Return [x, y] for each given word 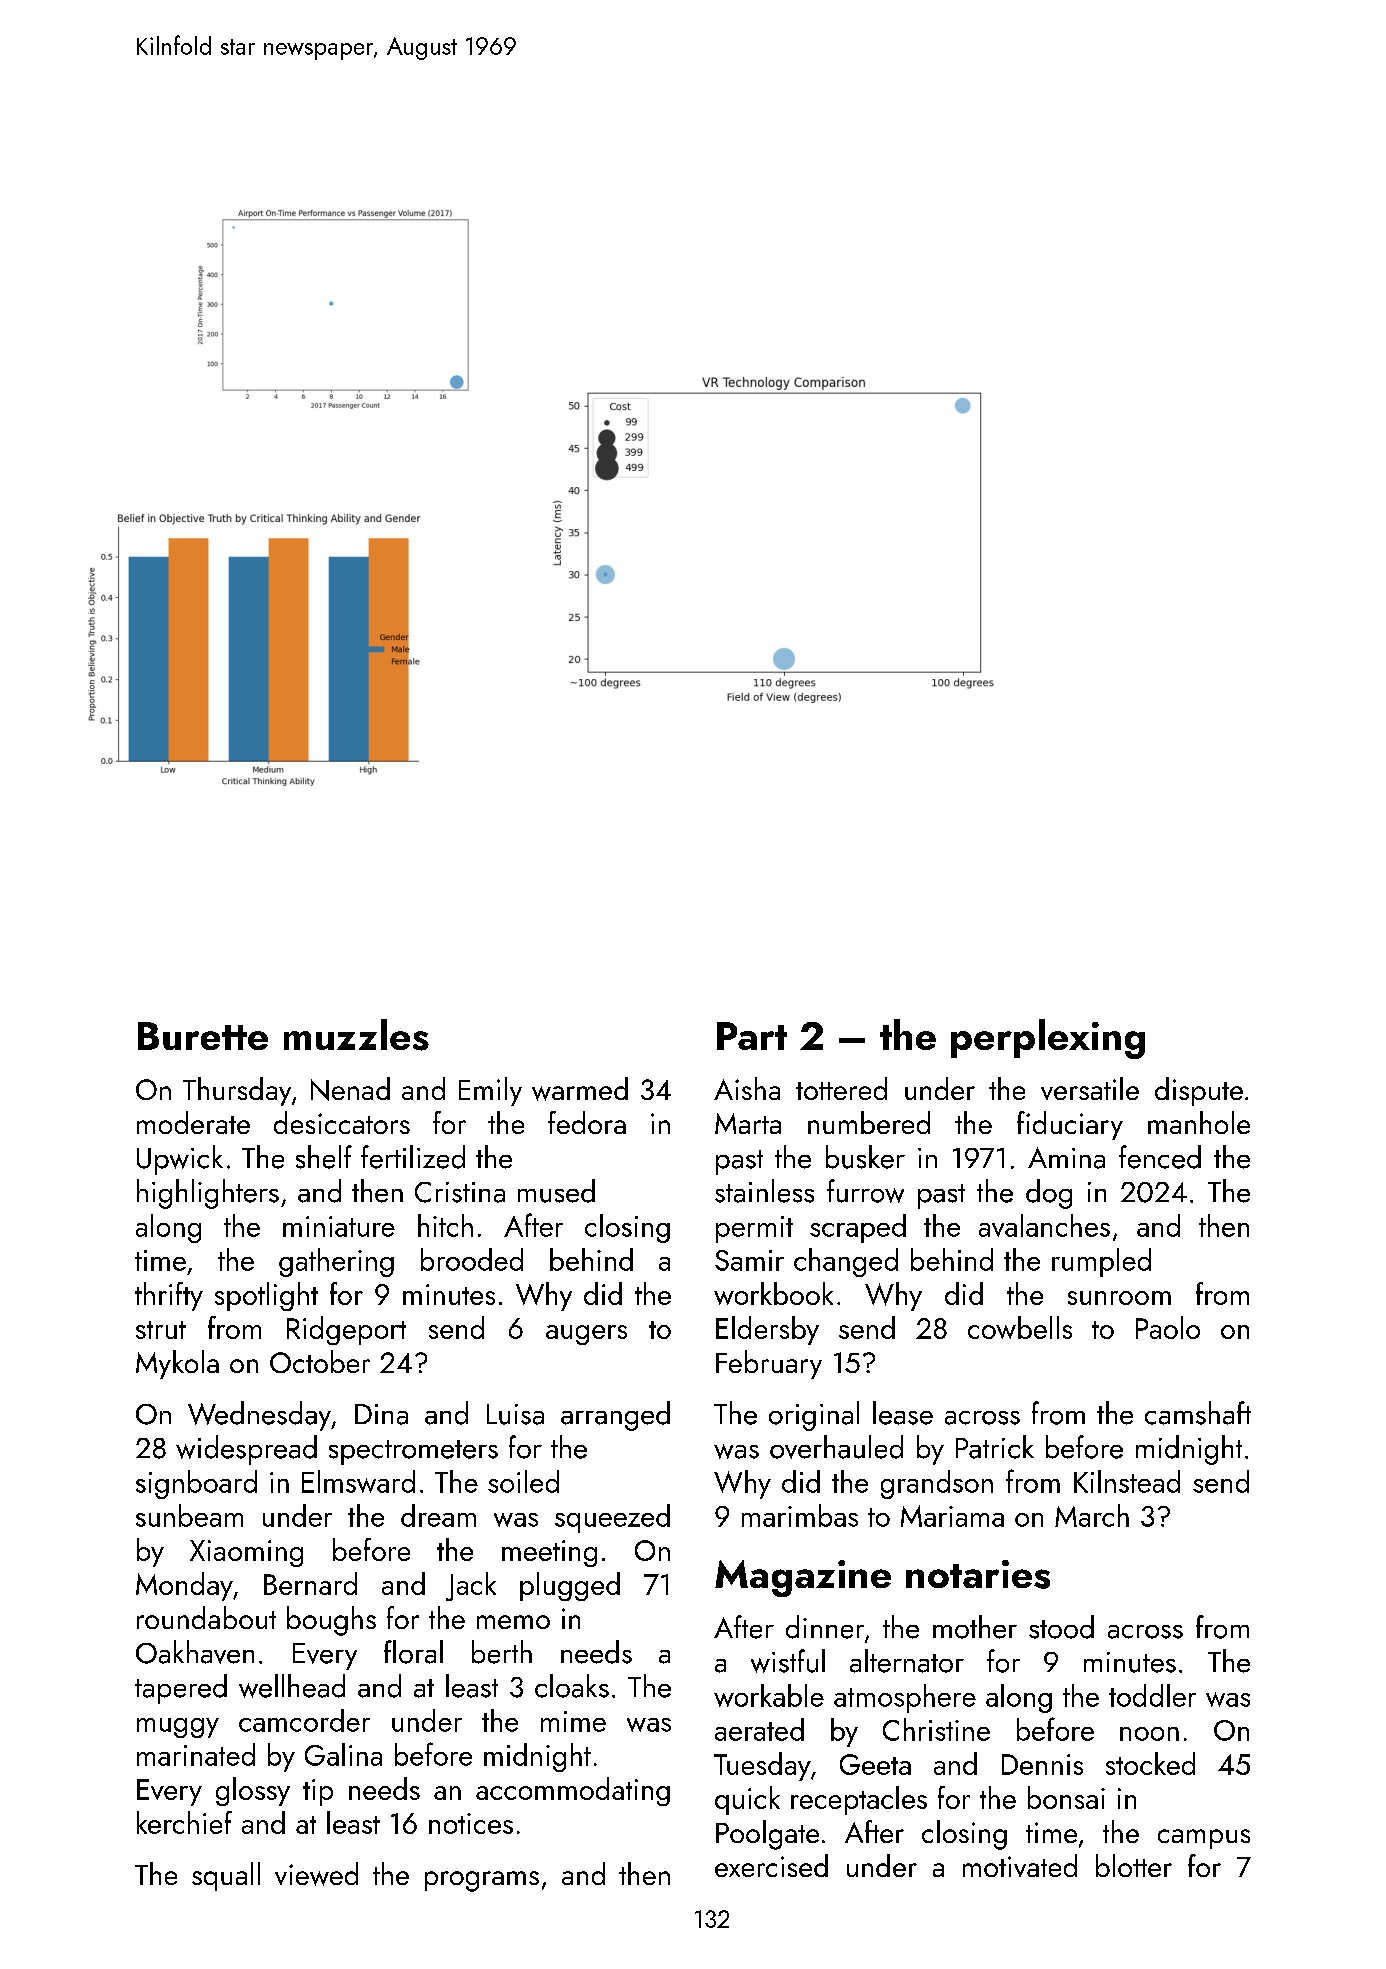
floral [413, 1652]
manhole [1199, 1122]
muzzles [356, 1035]
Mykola [177, 1364]
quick [747, 1800]
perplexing [1048, 1039]
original [814, 1416]
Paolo [1168, 1327]
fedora [587, 1122]
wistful [788, 1661]
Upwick [180, 1160]
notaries [978, 1574]
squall [226, 1876]
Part [752, 1036]
